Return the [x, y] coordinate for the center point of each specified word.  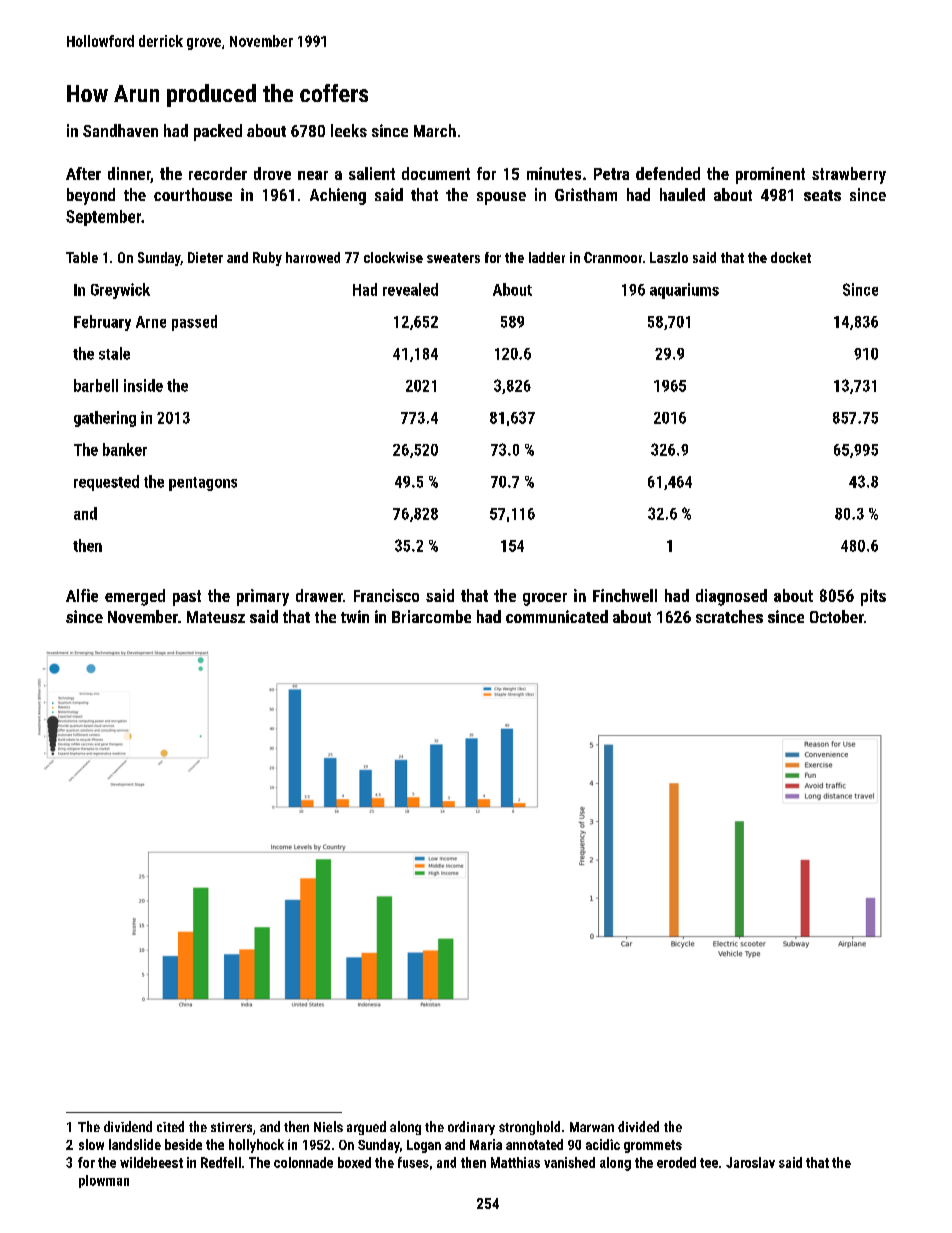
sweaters [453, 258]
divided [638, 1126]
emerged [135, 597]
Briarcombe [431, 616]
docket [791, 257]
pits [873, 597]
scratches [729, 616]
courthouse [193, 194]
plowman [104, 1181]
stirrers [231, 1127]
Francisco [386, 595]
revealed [410, 289]
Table [82, 257]
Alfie [82, 595]
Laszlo [669, 257]
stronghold [529, 1128]
